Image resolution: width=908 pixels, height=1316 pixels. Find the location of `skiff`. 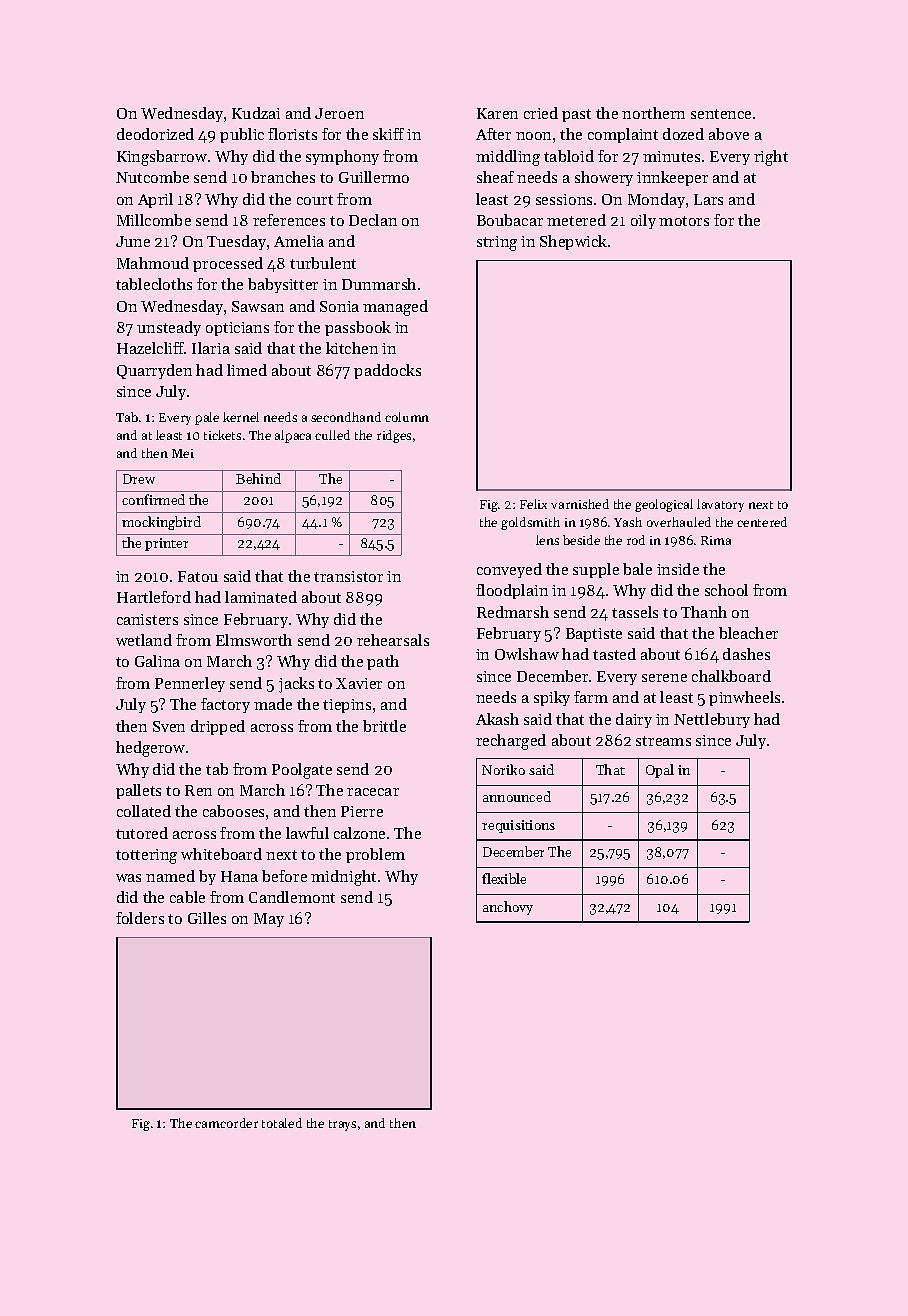

skiff is located at coordinates (388, 134).
